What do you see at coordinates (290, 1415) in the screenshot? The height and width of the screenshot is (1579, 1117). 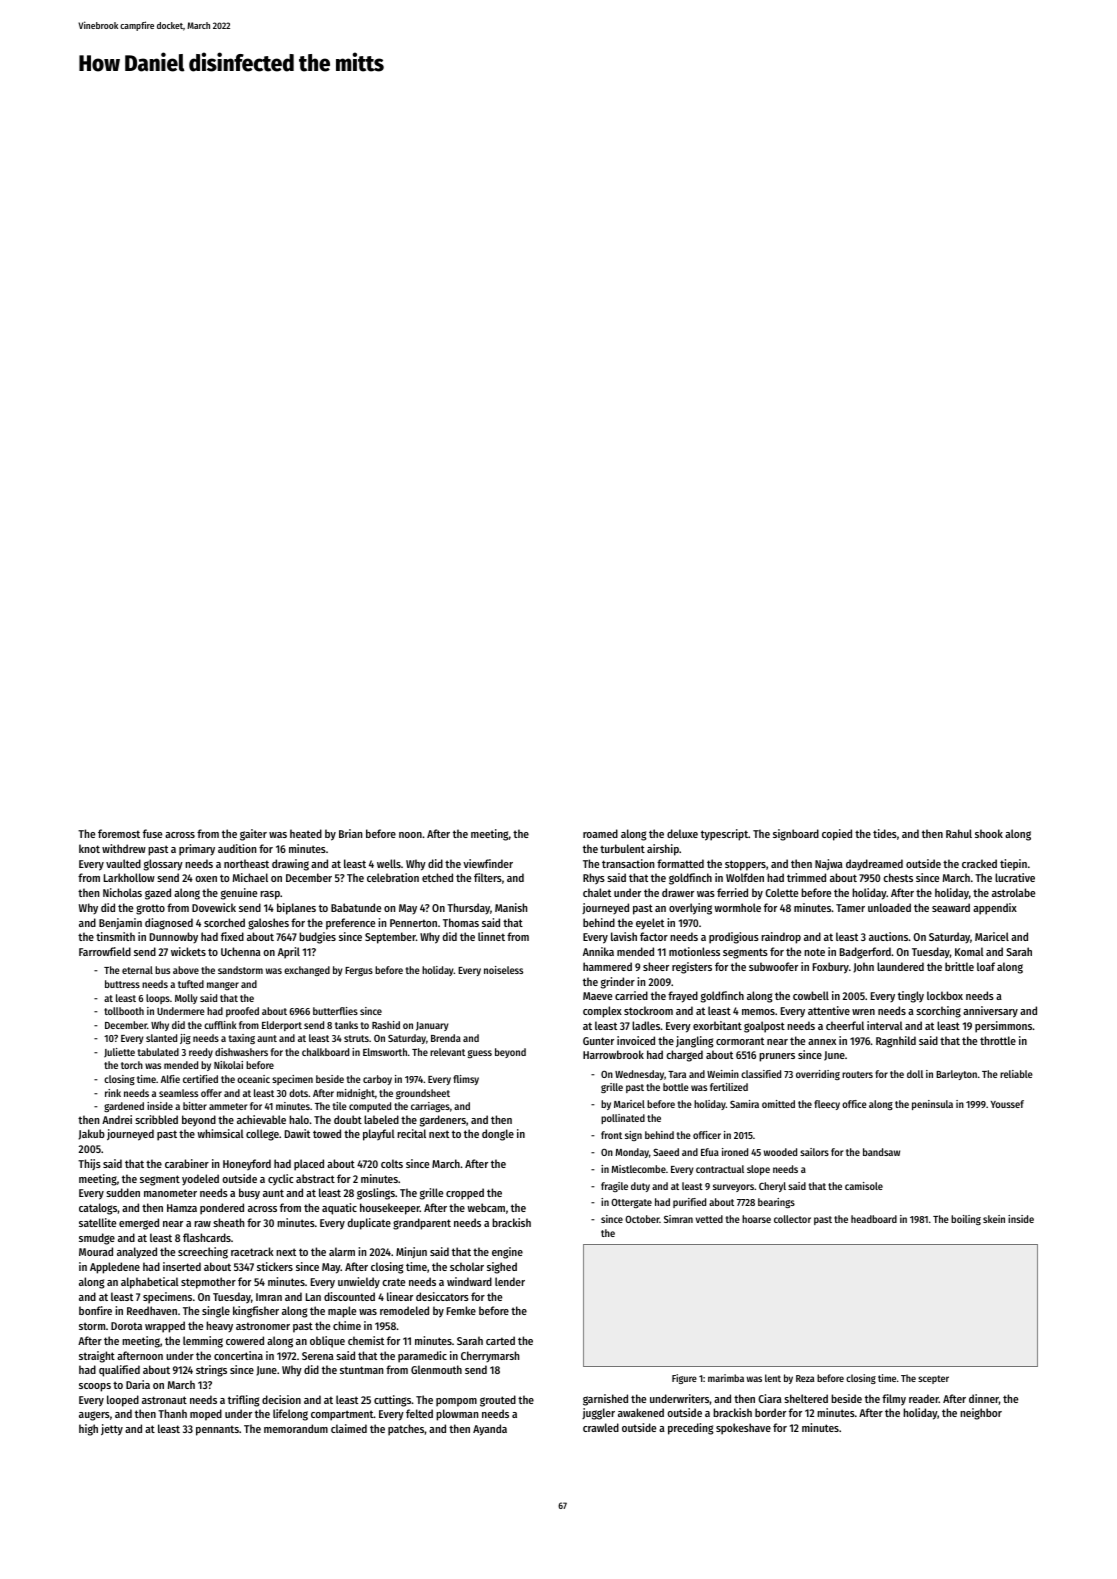 I see `lifelong` at bounding box center [290, 1415].
